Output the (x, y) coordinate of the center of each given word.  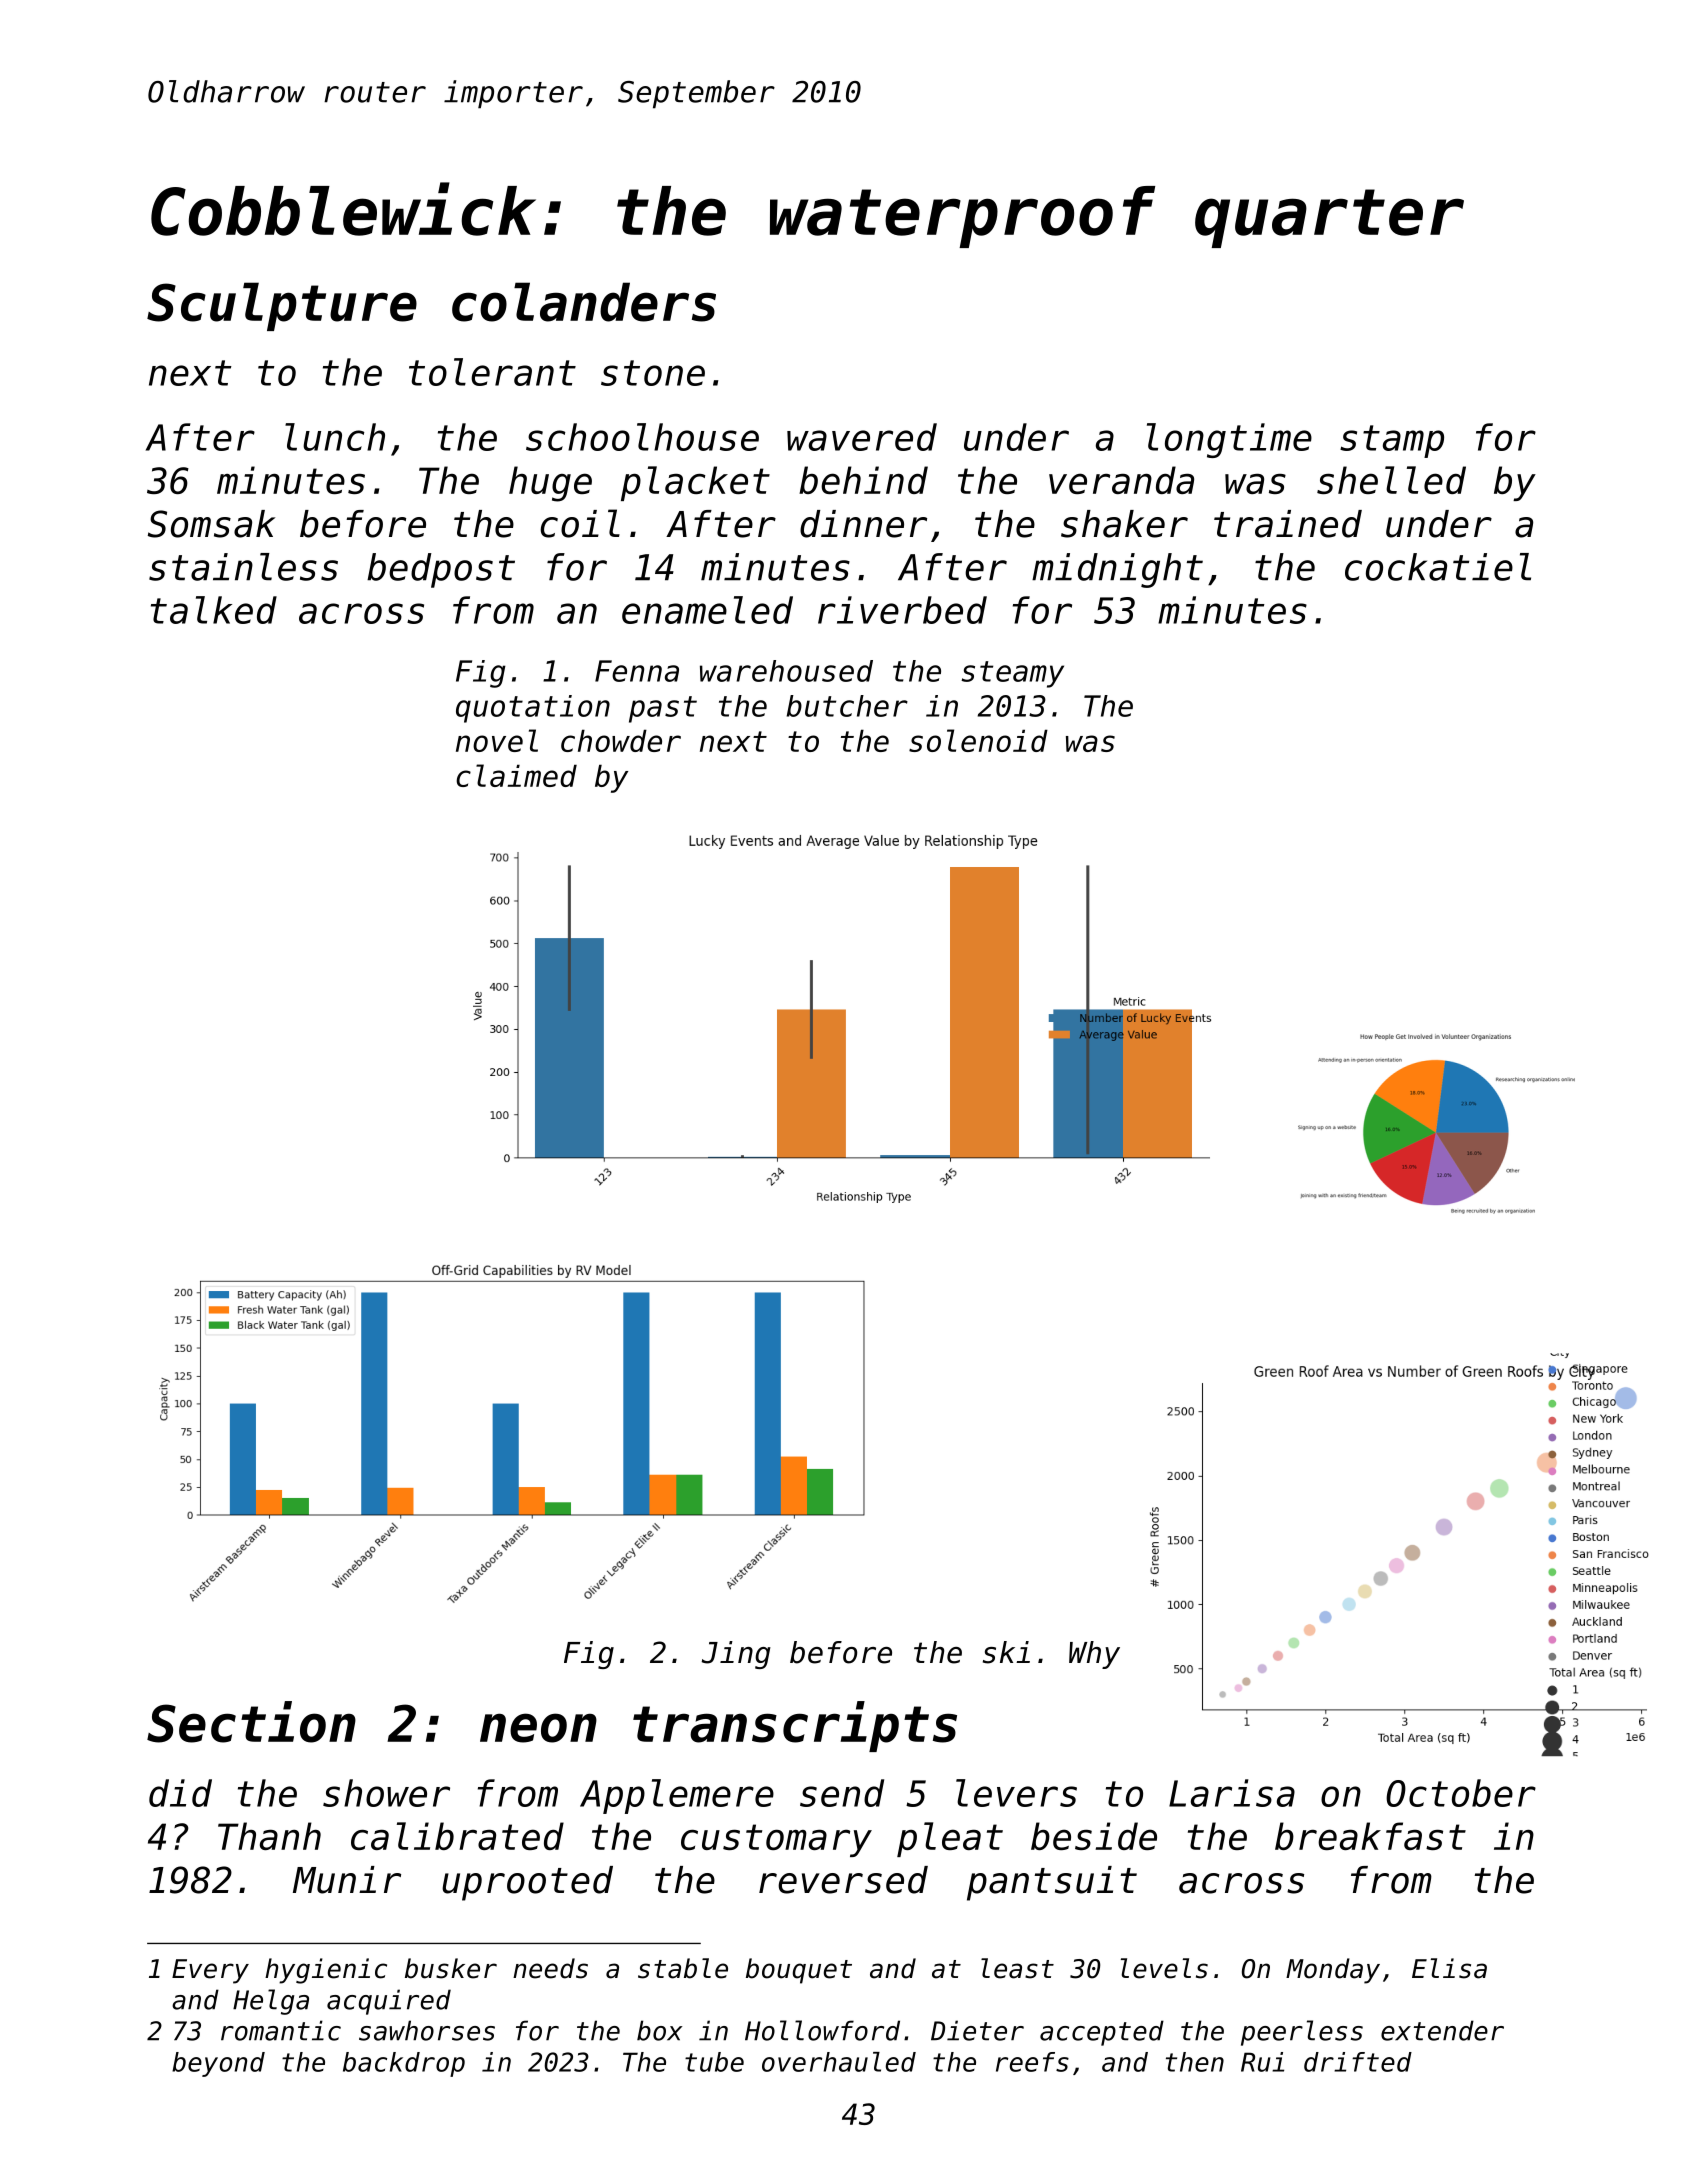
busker (451, 1968)
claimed (516, 775)
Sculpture (282, 306)
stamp (1392, 441)
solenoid (978, 740)
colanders (584, 302)
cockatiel (1438, 567)
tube (714, 2062)
